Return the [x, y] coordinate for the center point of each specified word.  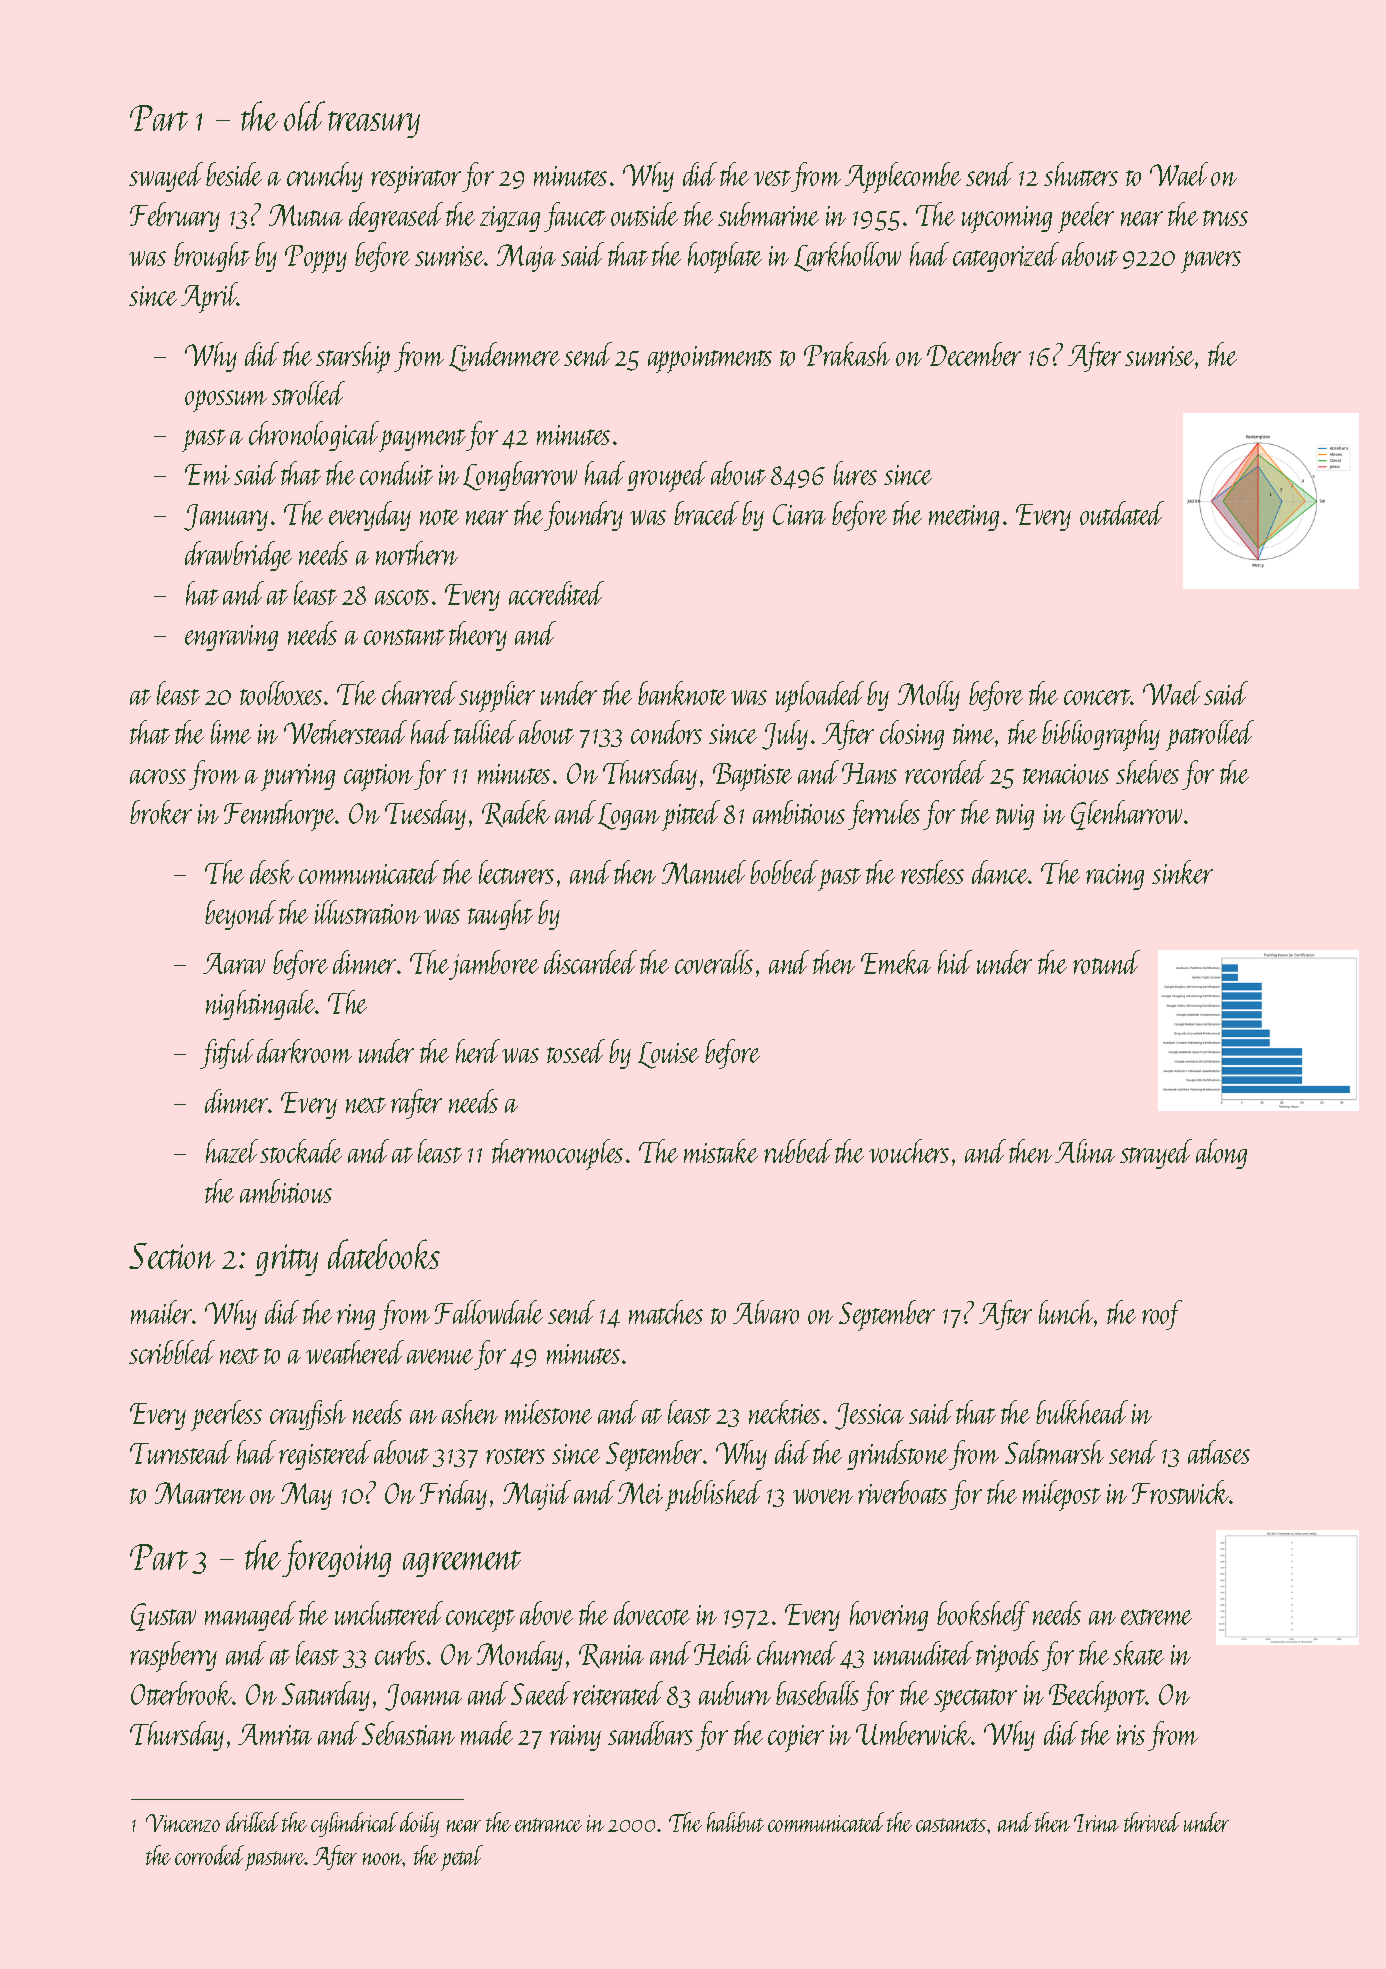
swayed [166, 177]
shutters [1081, 174]
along [1221, 1154]
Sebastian [408, 1733]
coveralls [714, 962]
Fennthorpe [280, 815]
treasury [374, 124]
